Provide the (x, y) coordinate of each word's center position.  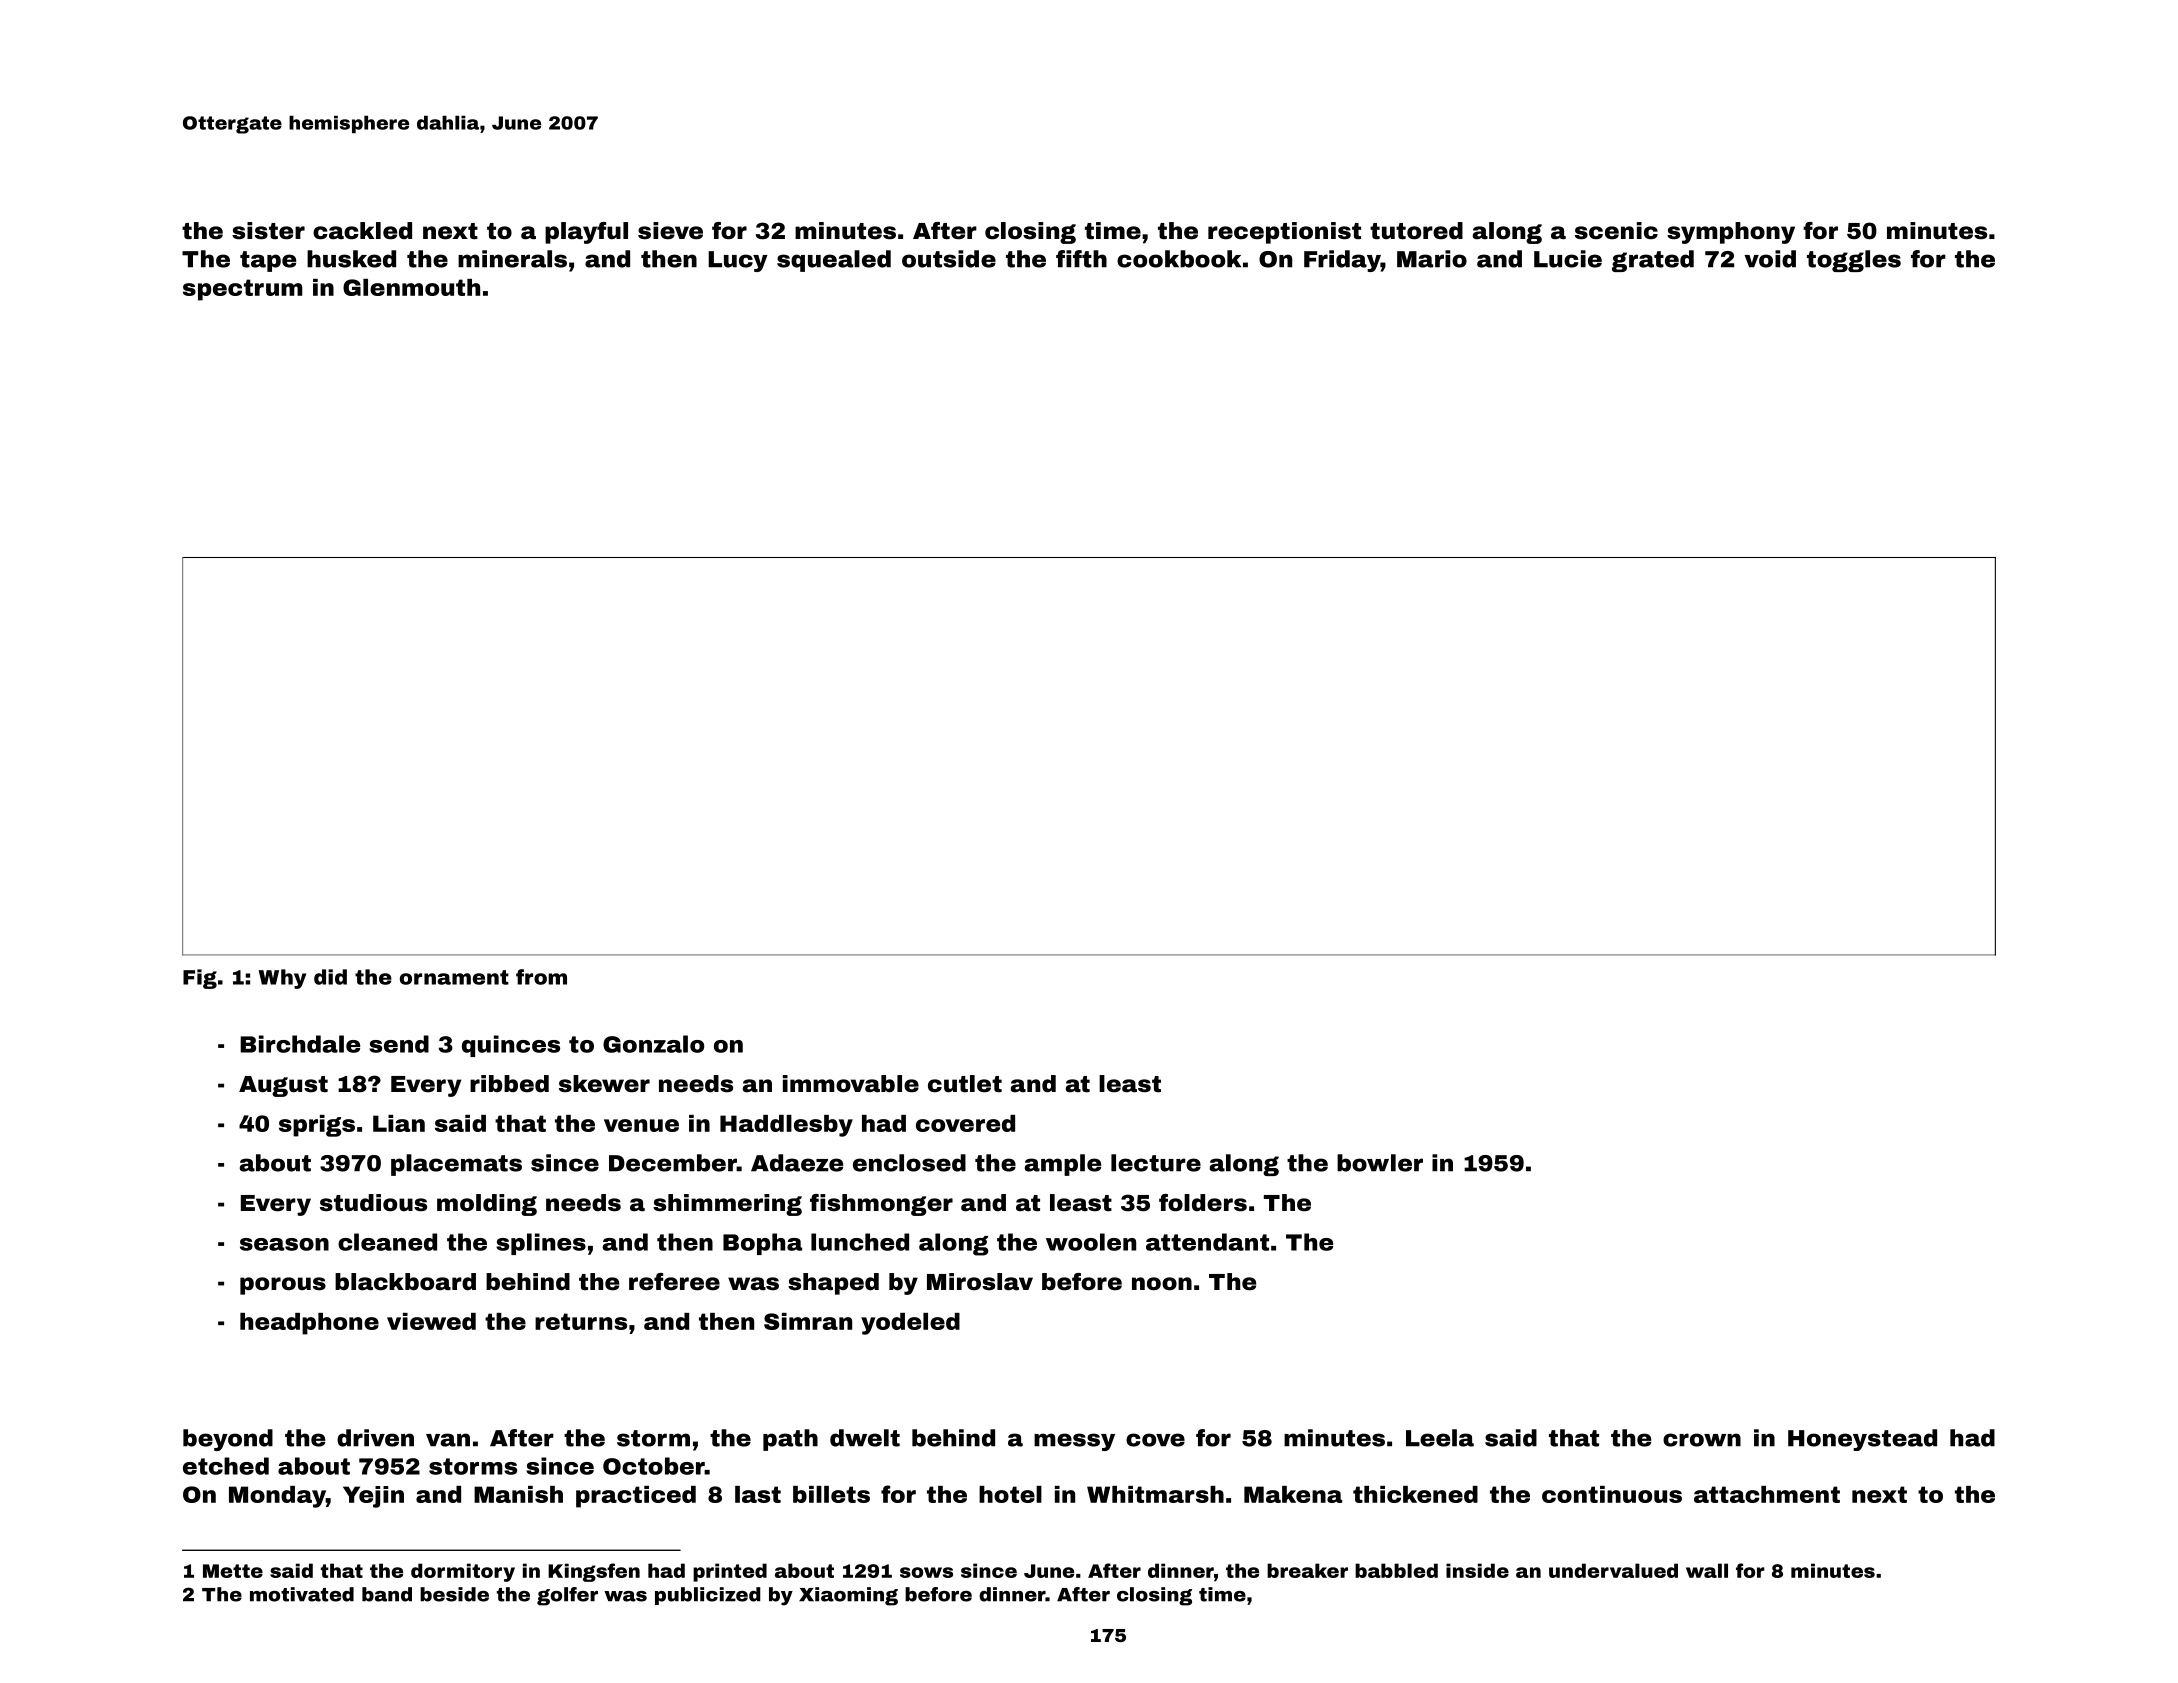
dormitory (463, 1572)
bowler (1380, 1163)
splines (541, 1244)
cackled (362, 231)
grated (1653, 261)
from (541, 977)
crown (1702, 1440)
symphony (1731, 233)
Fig (200, 979)
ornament (454, 977)
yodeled (910, 1324)
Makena (1293, 1494)
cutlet (965, 1084)
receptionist (1284, 233)
